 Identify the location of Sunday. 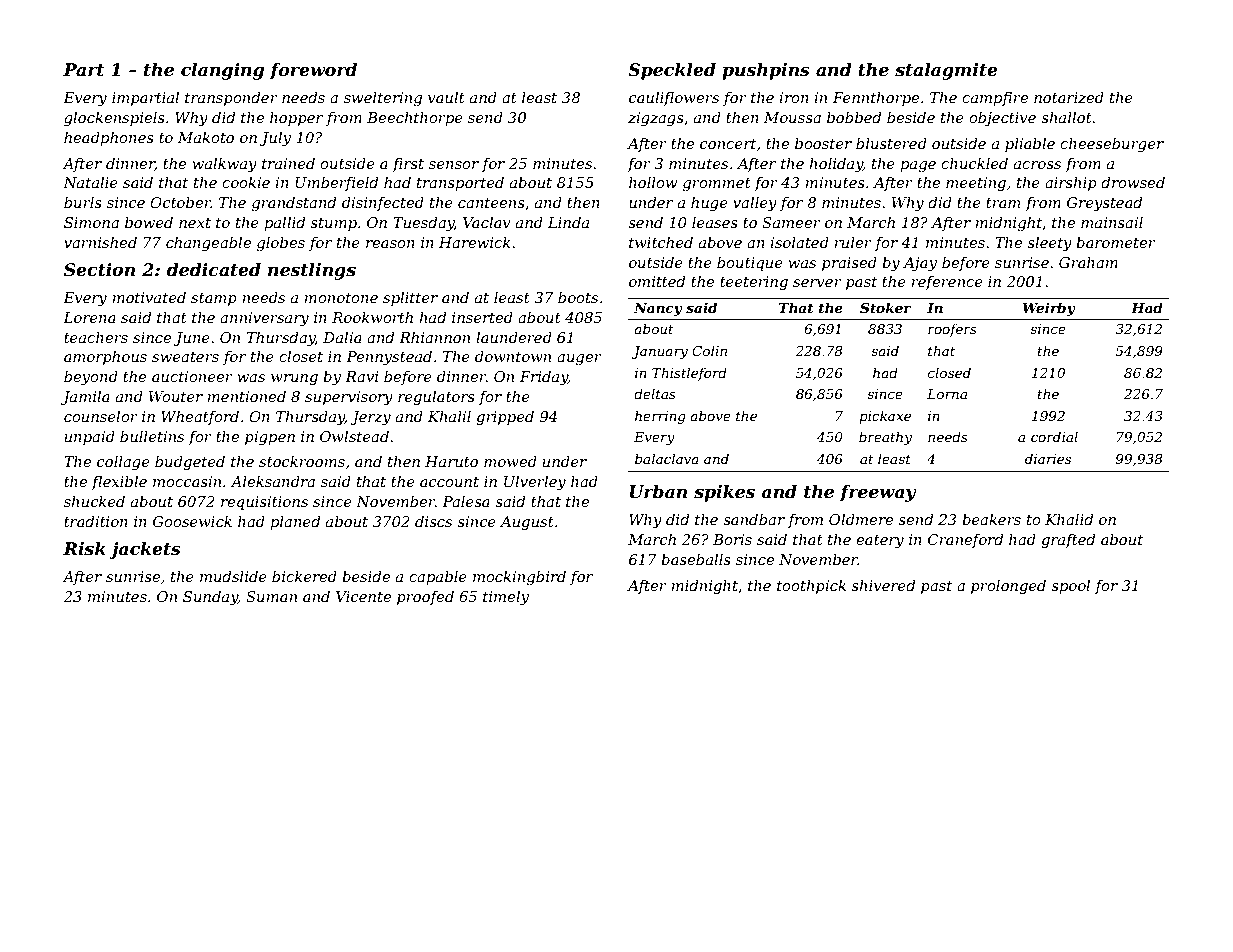
(210, 598).
